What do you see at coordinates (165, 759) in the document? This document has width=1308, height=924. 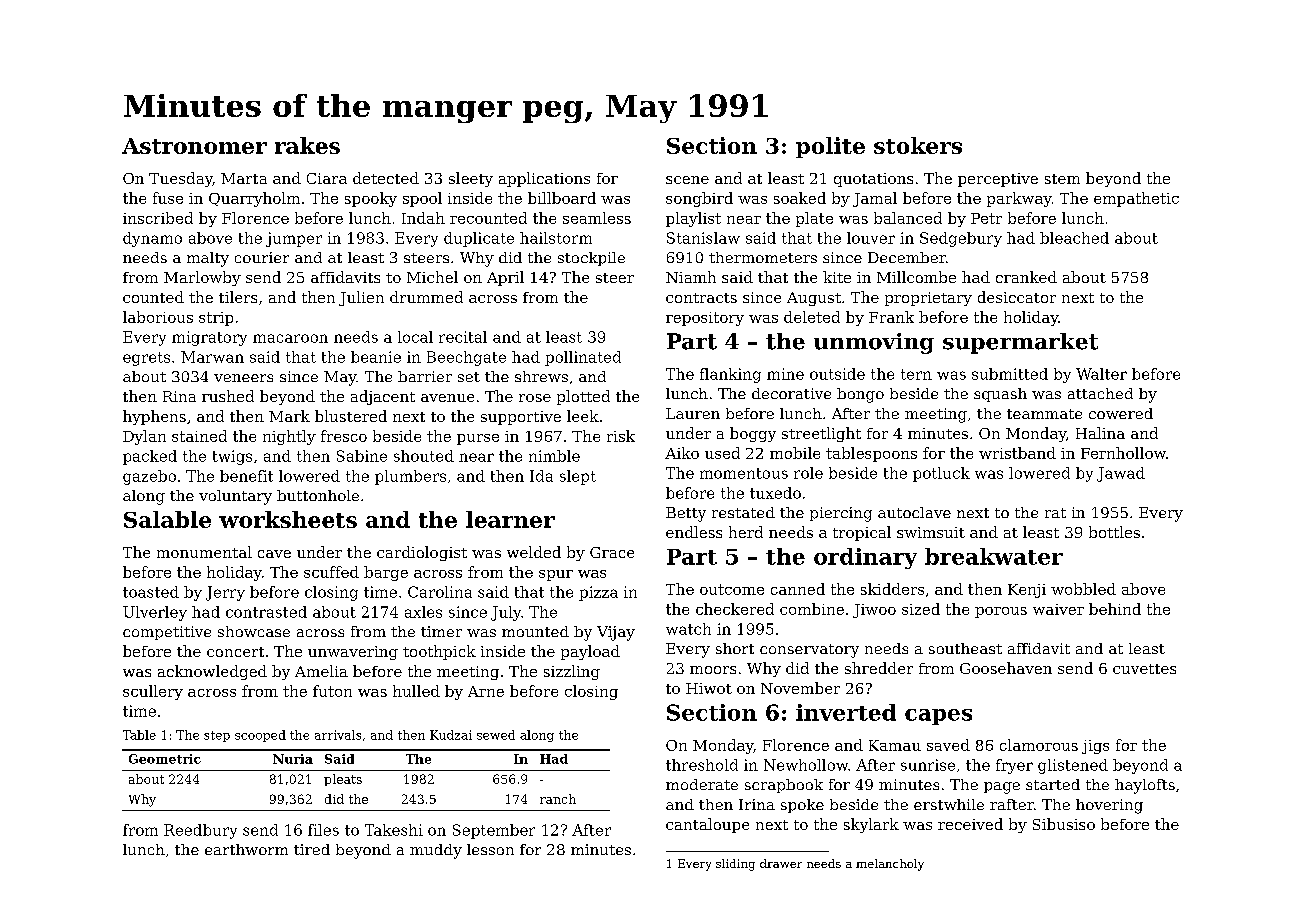 I see `Geometric` at bounding box center [165, 759].
